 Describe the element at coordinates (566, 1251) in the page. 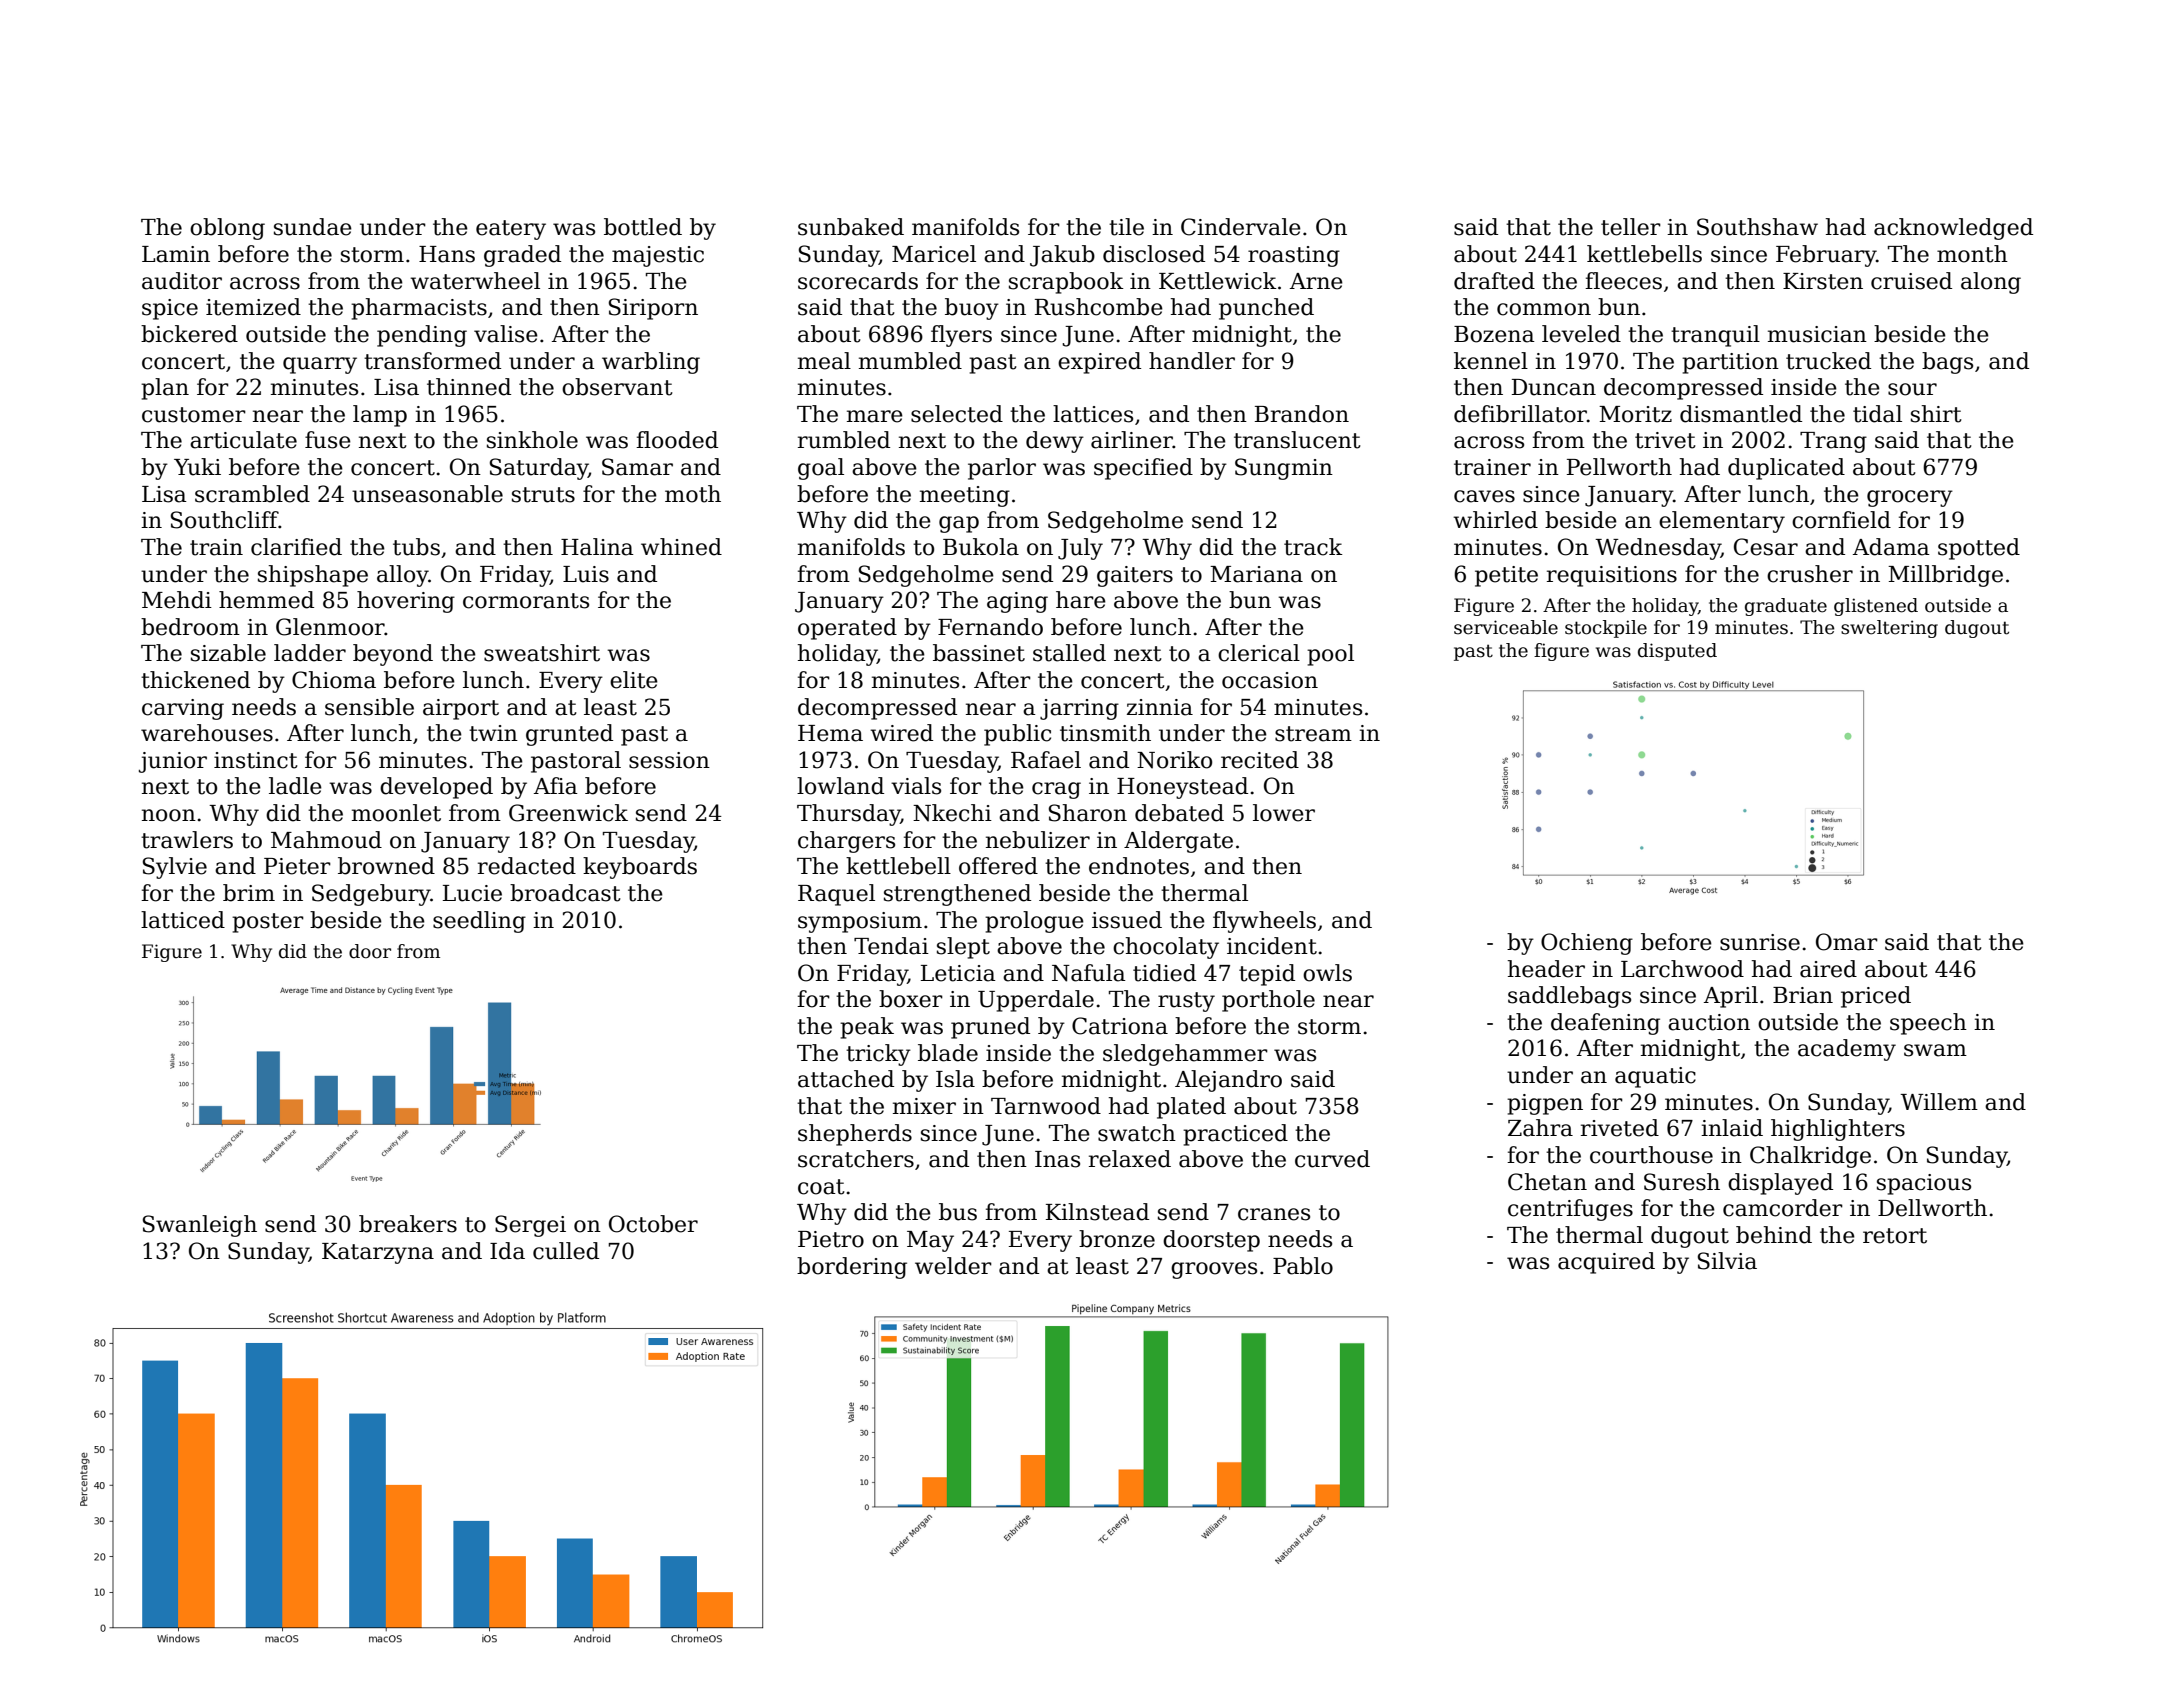

I see `culled` at that location.
